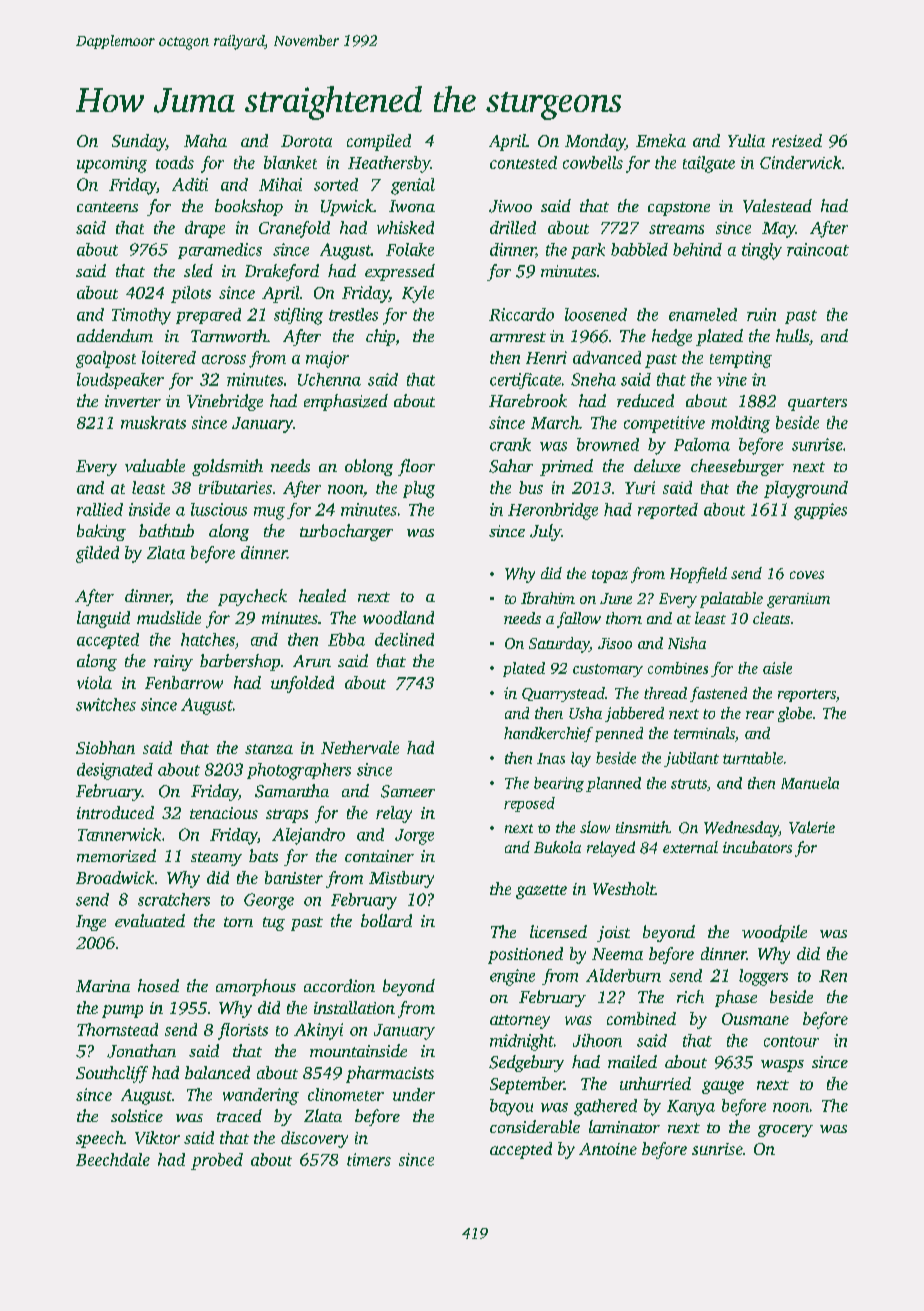  I want to click on tinsmith, so click(642, 827).
